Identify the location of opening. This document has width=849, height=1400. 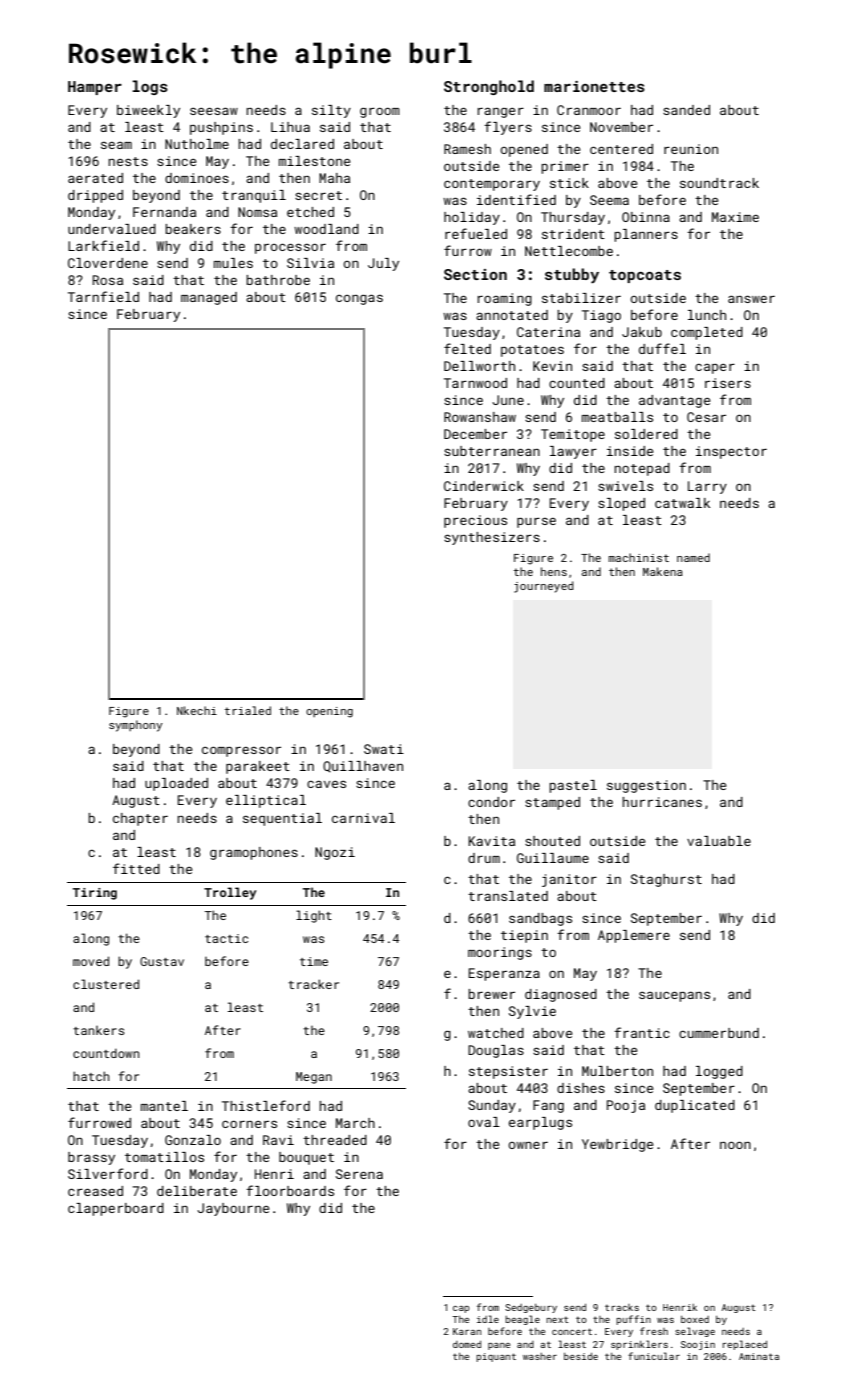
(329, 712).
